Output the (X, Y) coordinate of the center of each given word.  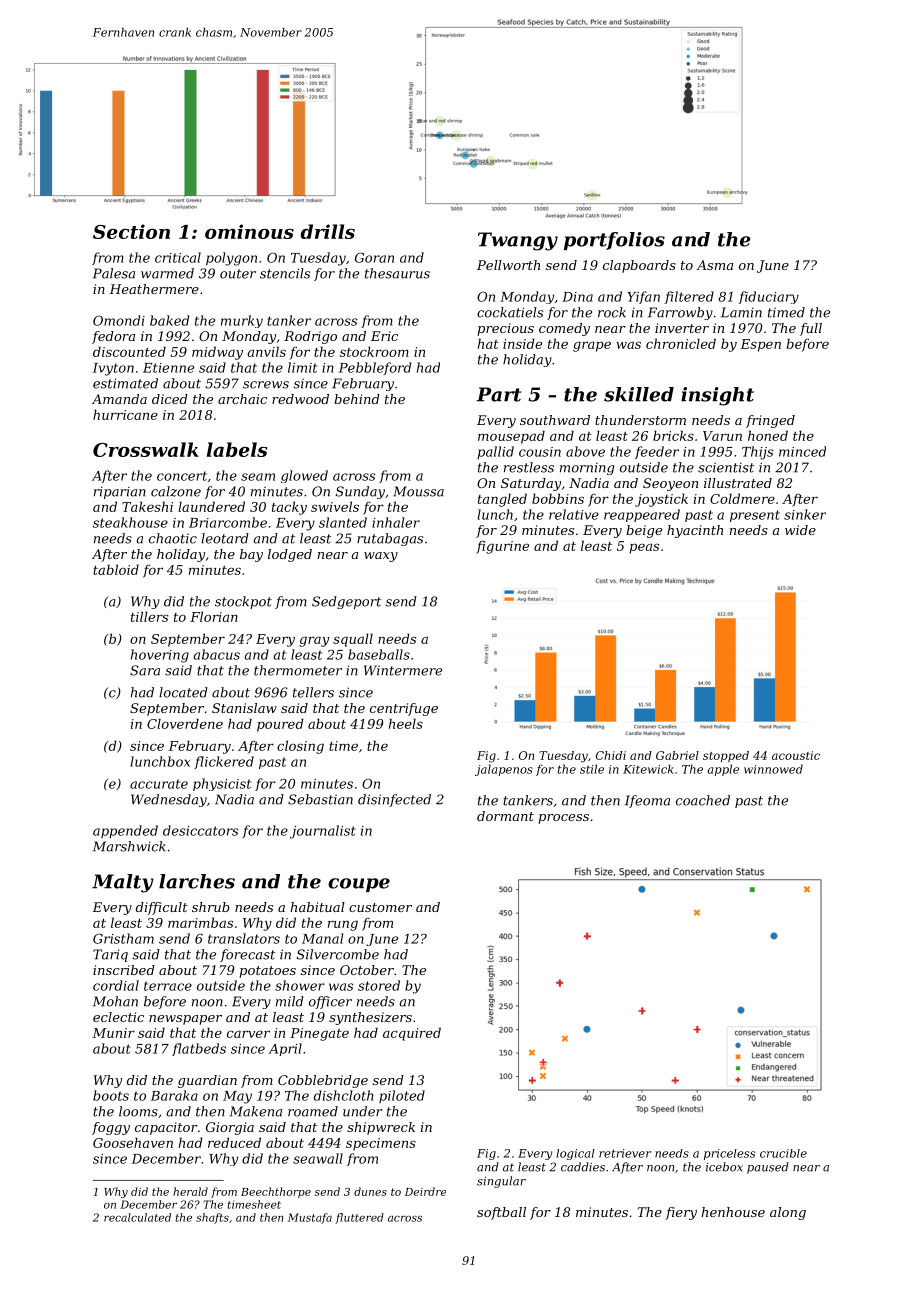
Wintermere (403, 670)
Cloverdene (185, 723)
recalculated (137, 1217)
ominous (249, 231)
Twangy (518, 241)
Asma (714, 265)
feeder (657, 452)
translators (244, 938)
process (563, 819)
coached (703, 800)
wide (800, 530)
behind (357, 399)
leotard (225, 538)
